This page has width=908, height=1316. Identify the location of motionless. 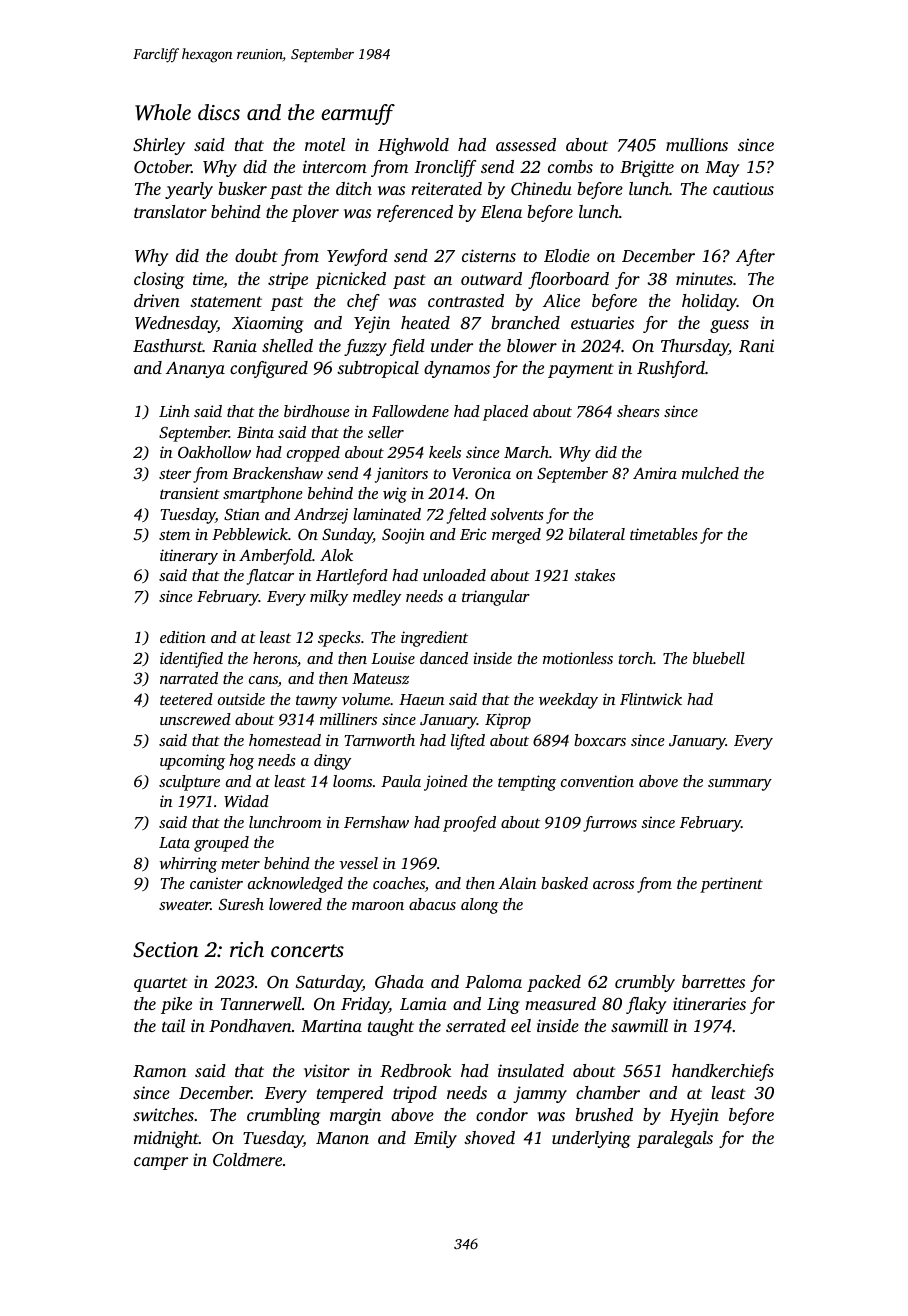
(578, 658).
